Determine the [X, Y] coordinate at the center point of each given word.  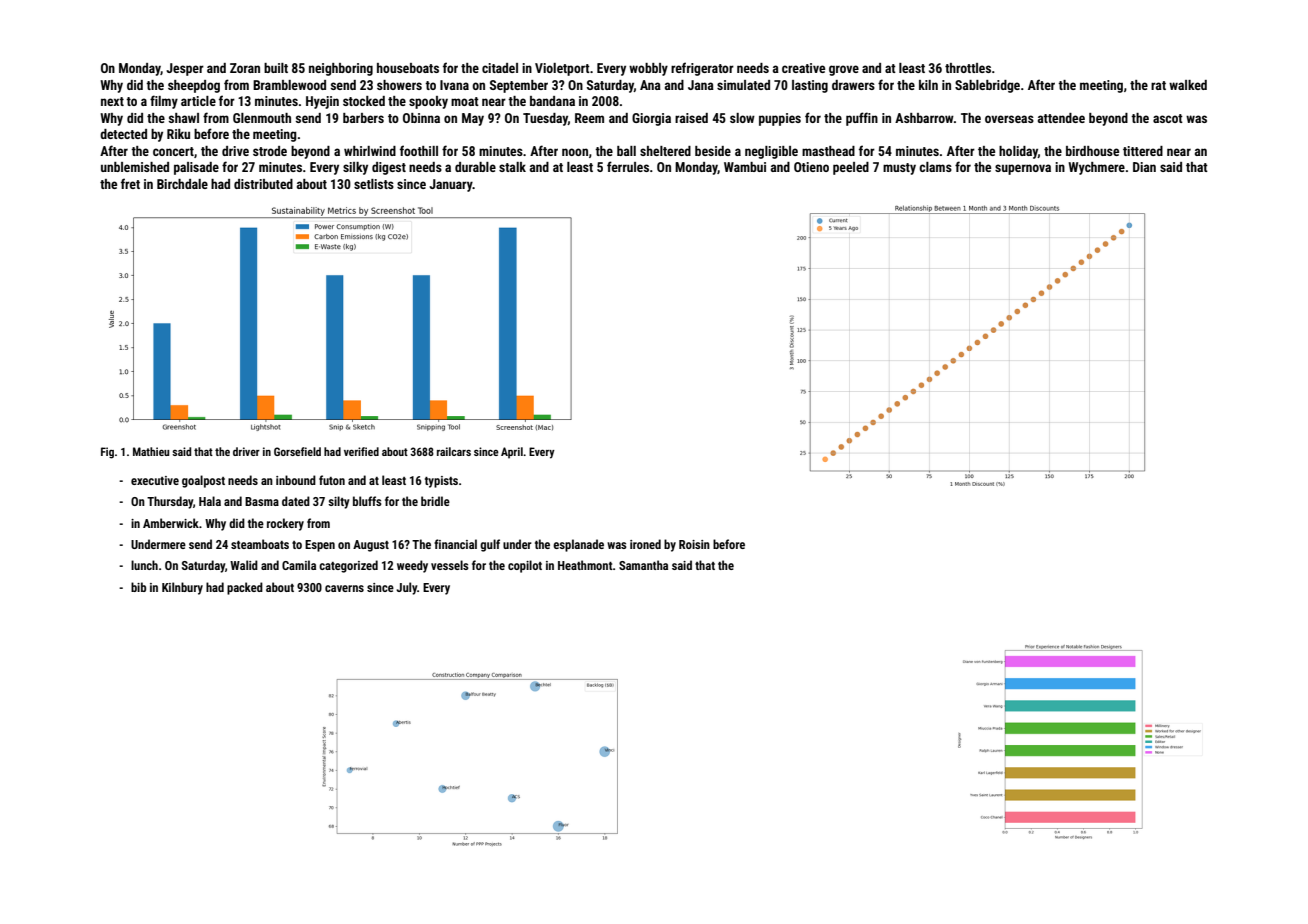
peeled [851, 168]
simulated [743, 85]
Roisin [694, 544]
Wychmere [1096, 168]
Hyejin [322, 102]
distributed [263, 184]
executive [155, 480]
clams [935, 167]
